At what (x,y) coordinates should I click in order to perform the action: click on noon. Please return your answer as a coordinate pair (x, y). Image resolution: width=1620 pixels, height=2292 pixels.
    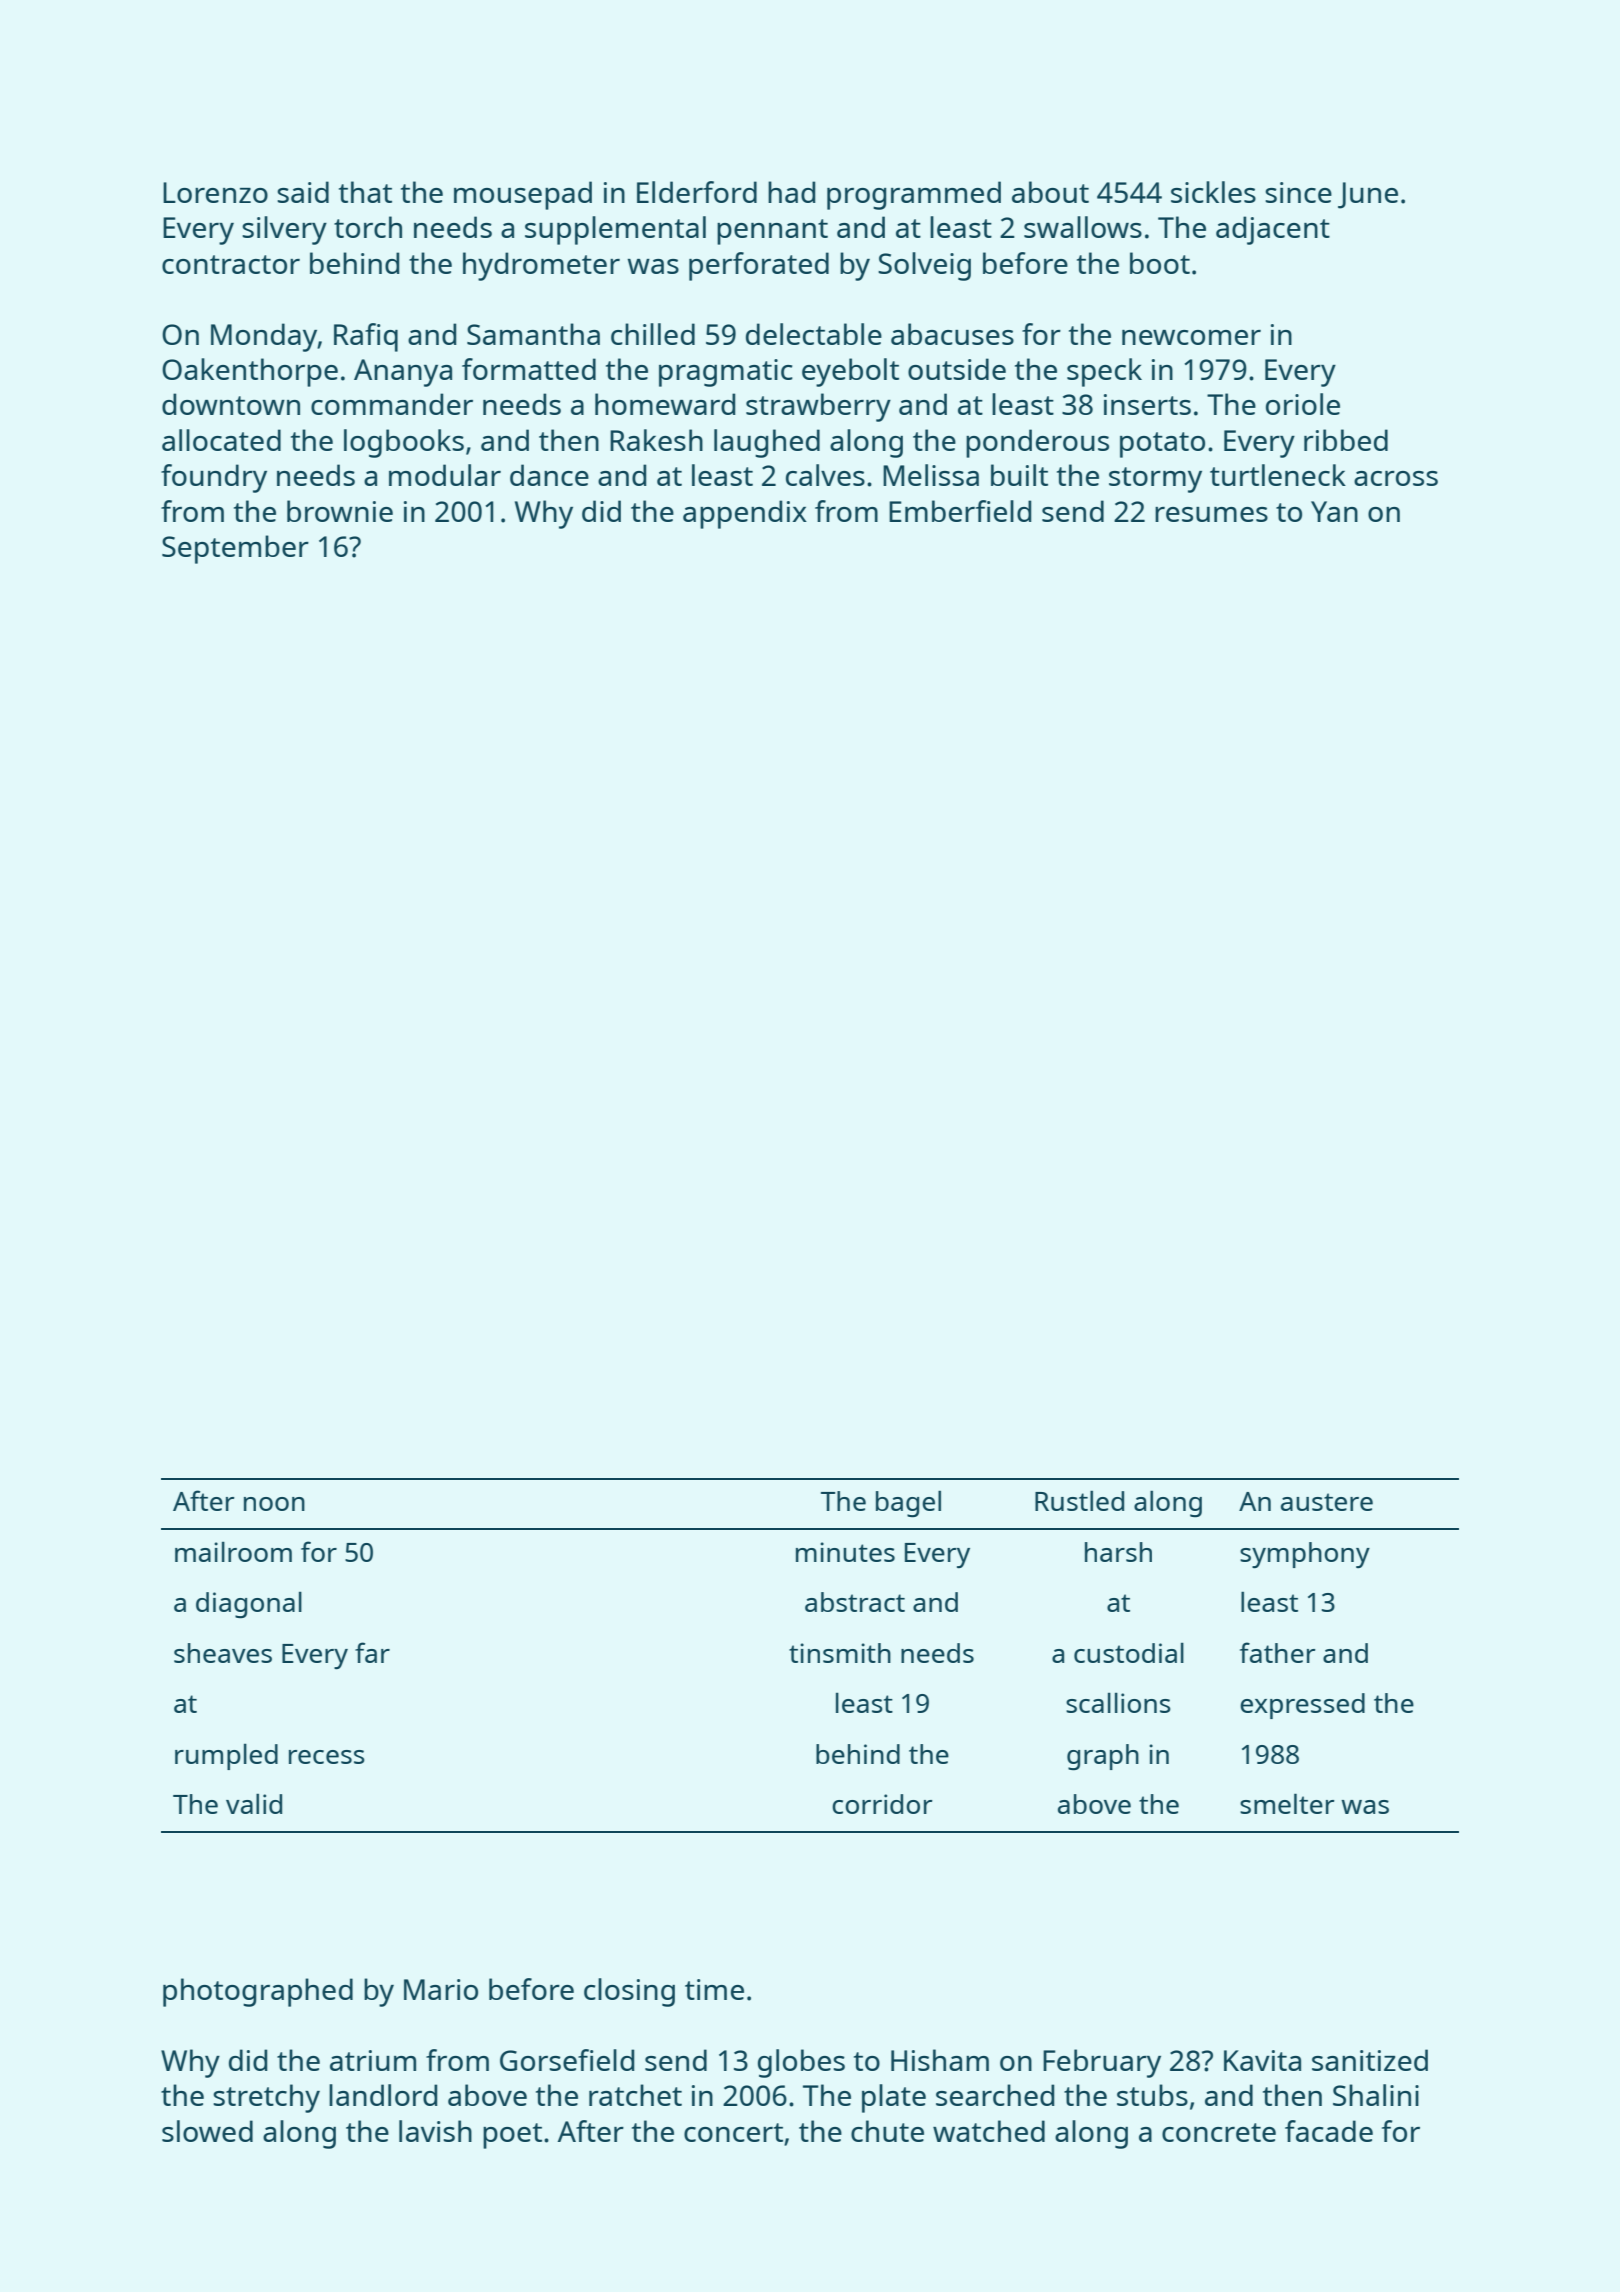
    Looking at the image, I should click on (274, 1504).
